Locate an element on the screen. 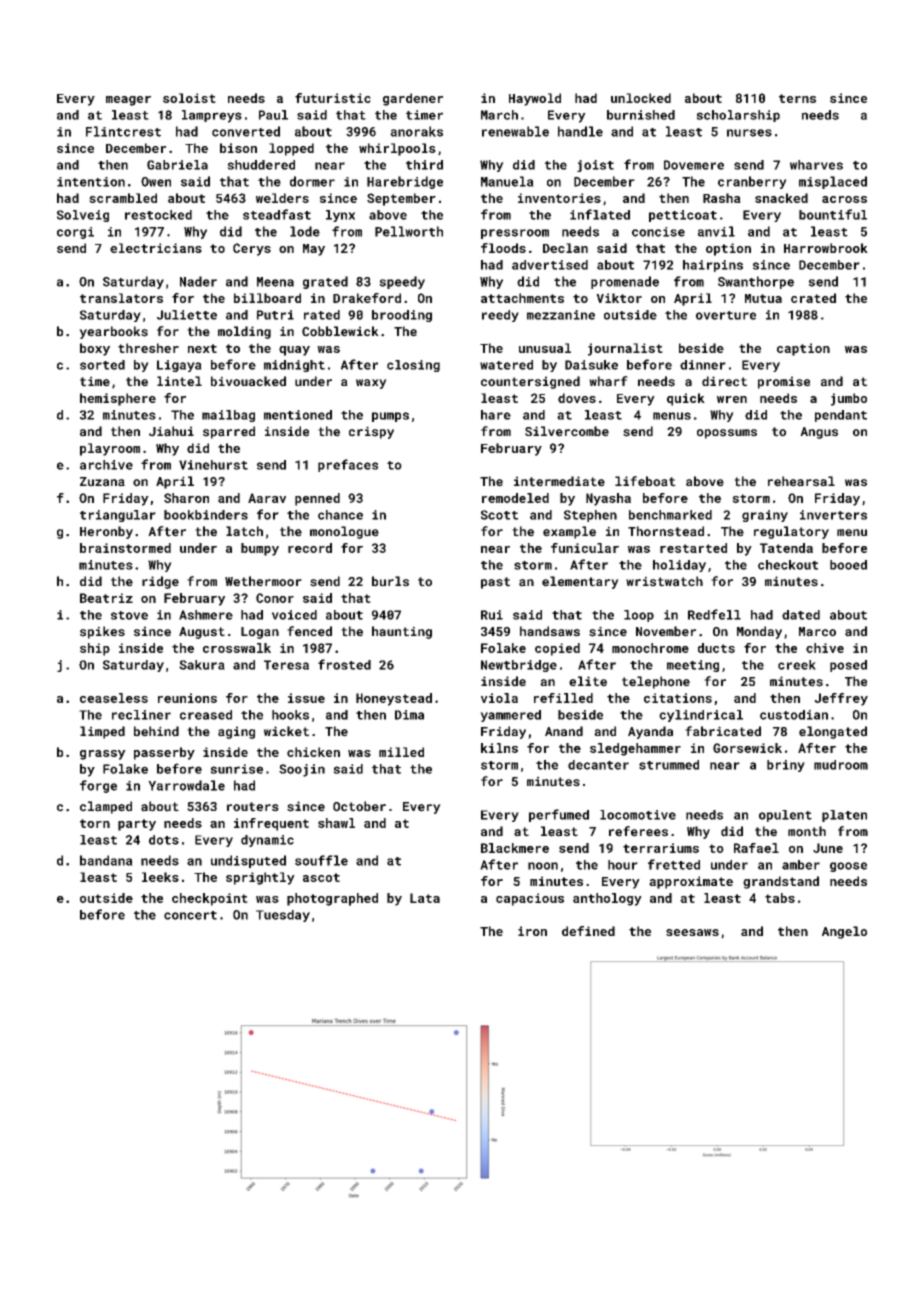 This screenshot has width=924, height=1308. joist is located at coordinates (595, 166).
